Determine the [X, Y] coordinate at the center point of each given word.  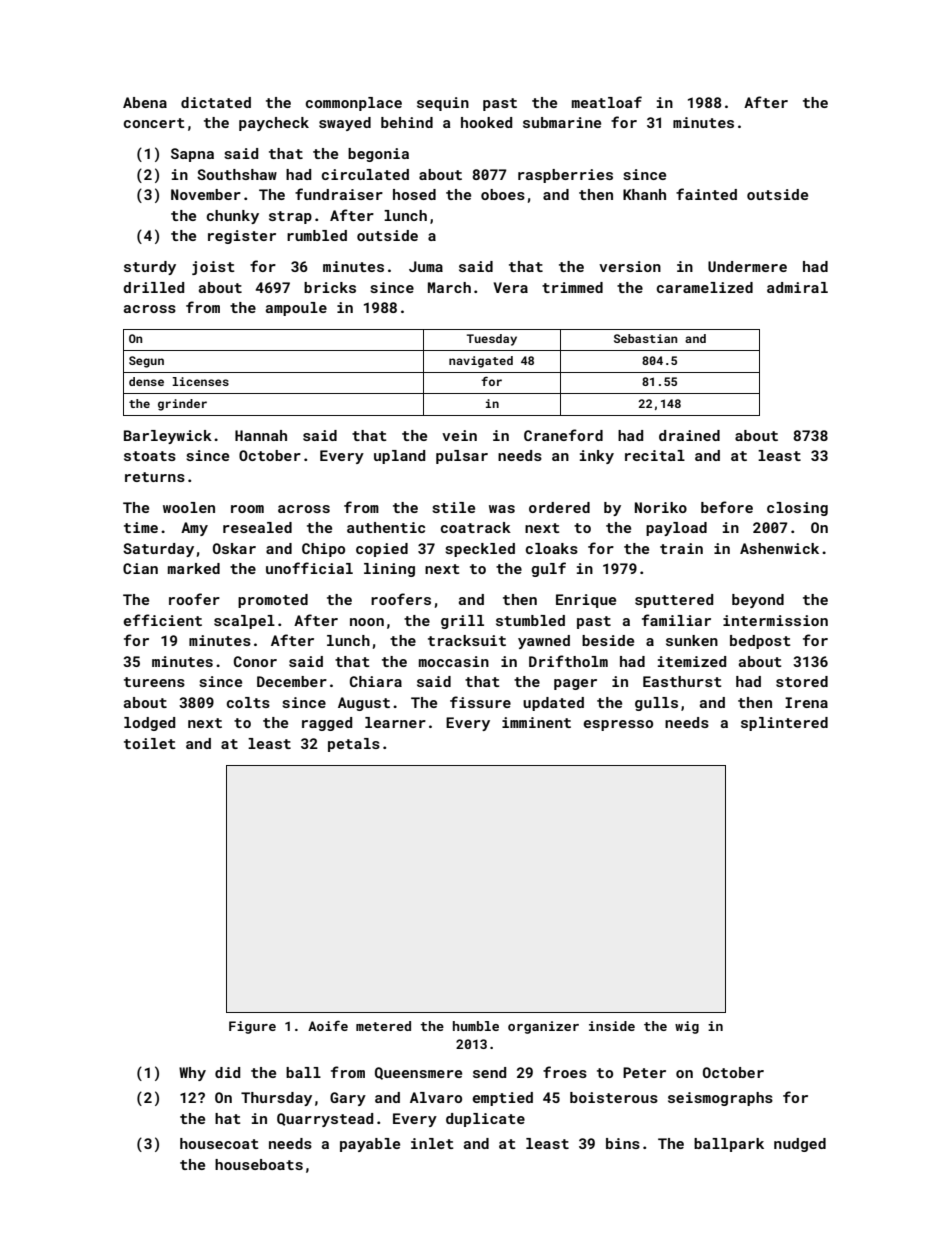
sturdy [150, 268]
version [630, 266]
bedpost [760, 642]
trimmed [572, 287]
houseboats [259, 1164]
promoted [273, 601]
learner [395, 722]
